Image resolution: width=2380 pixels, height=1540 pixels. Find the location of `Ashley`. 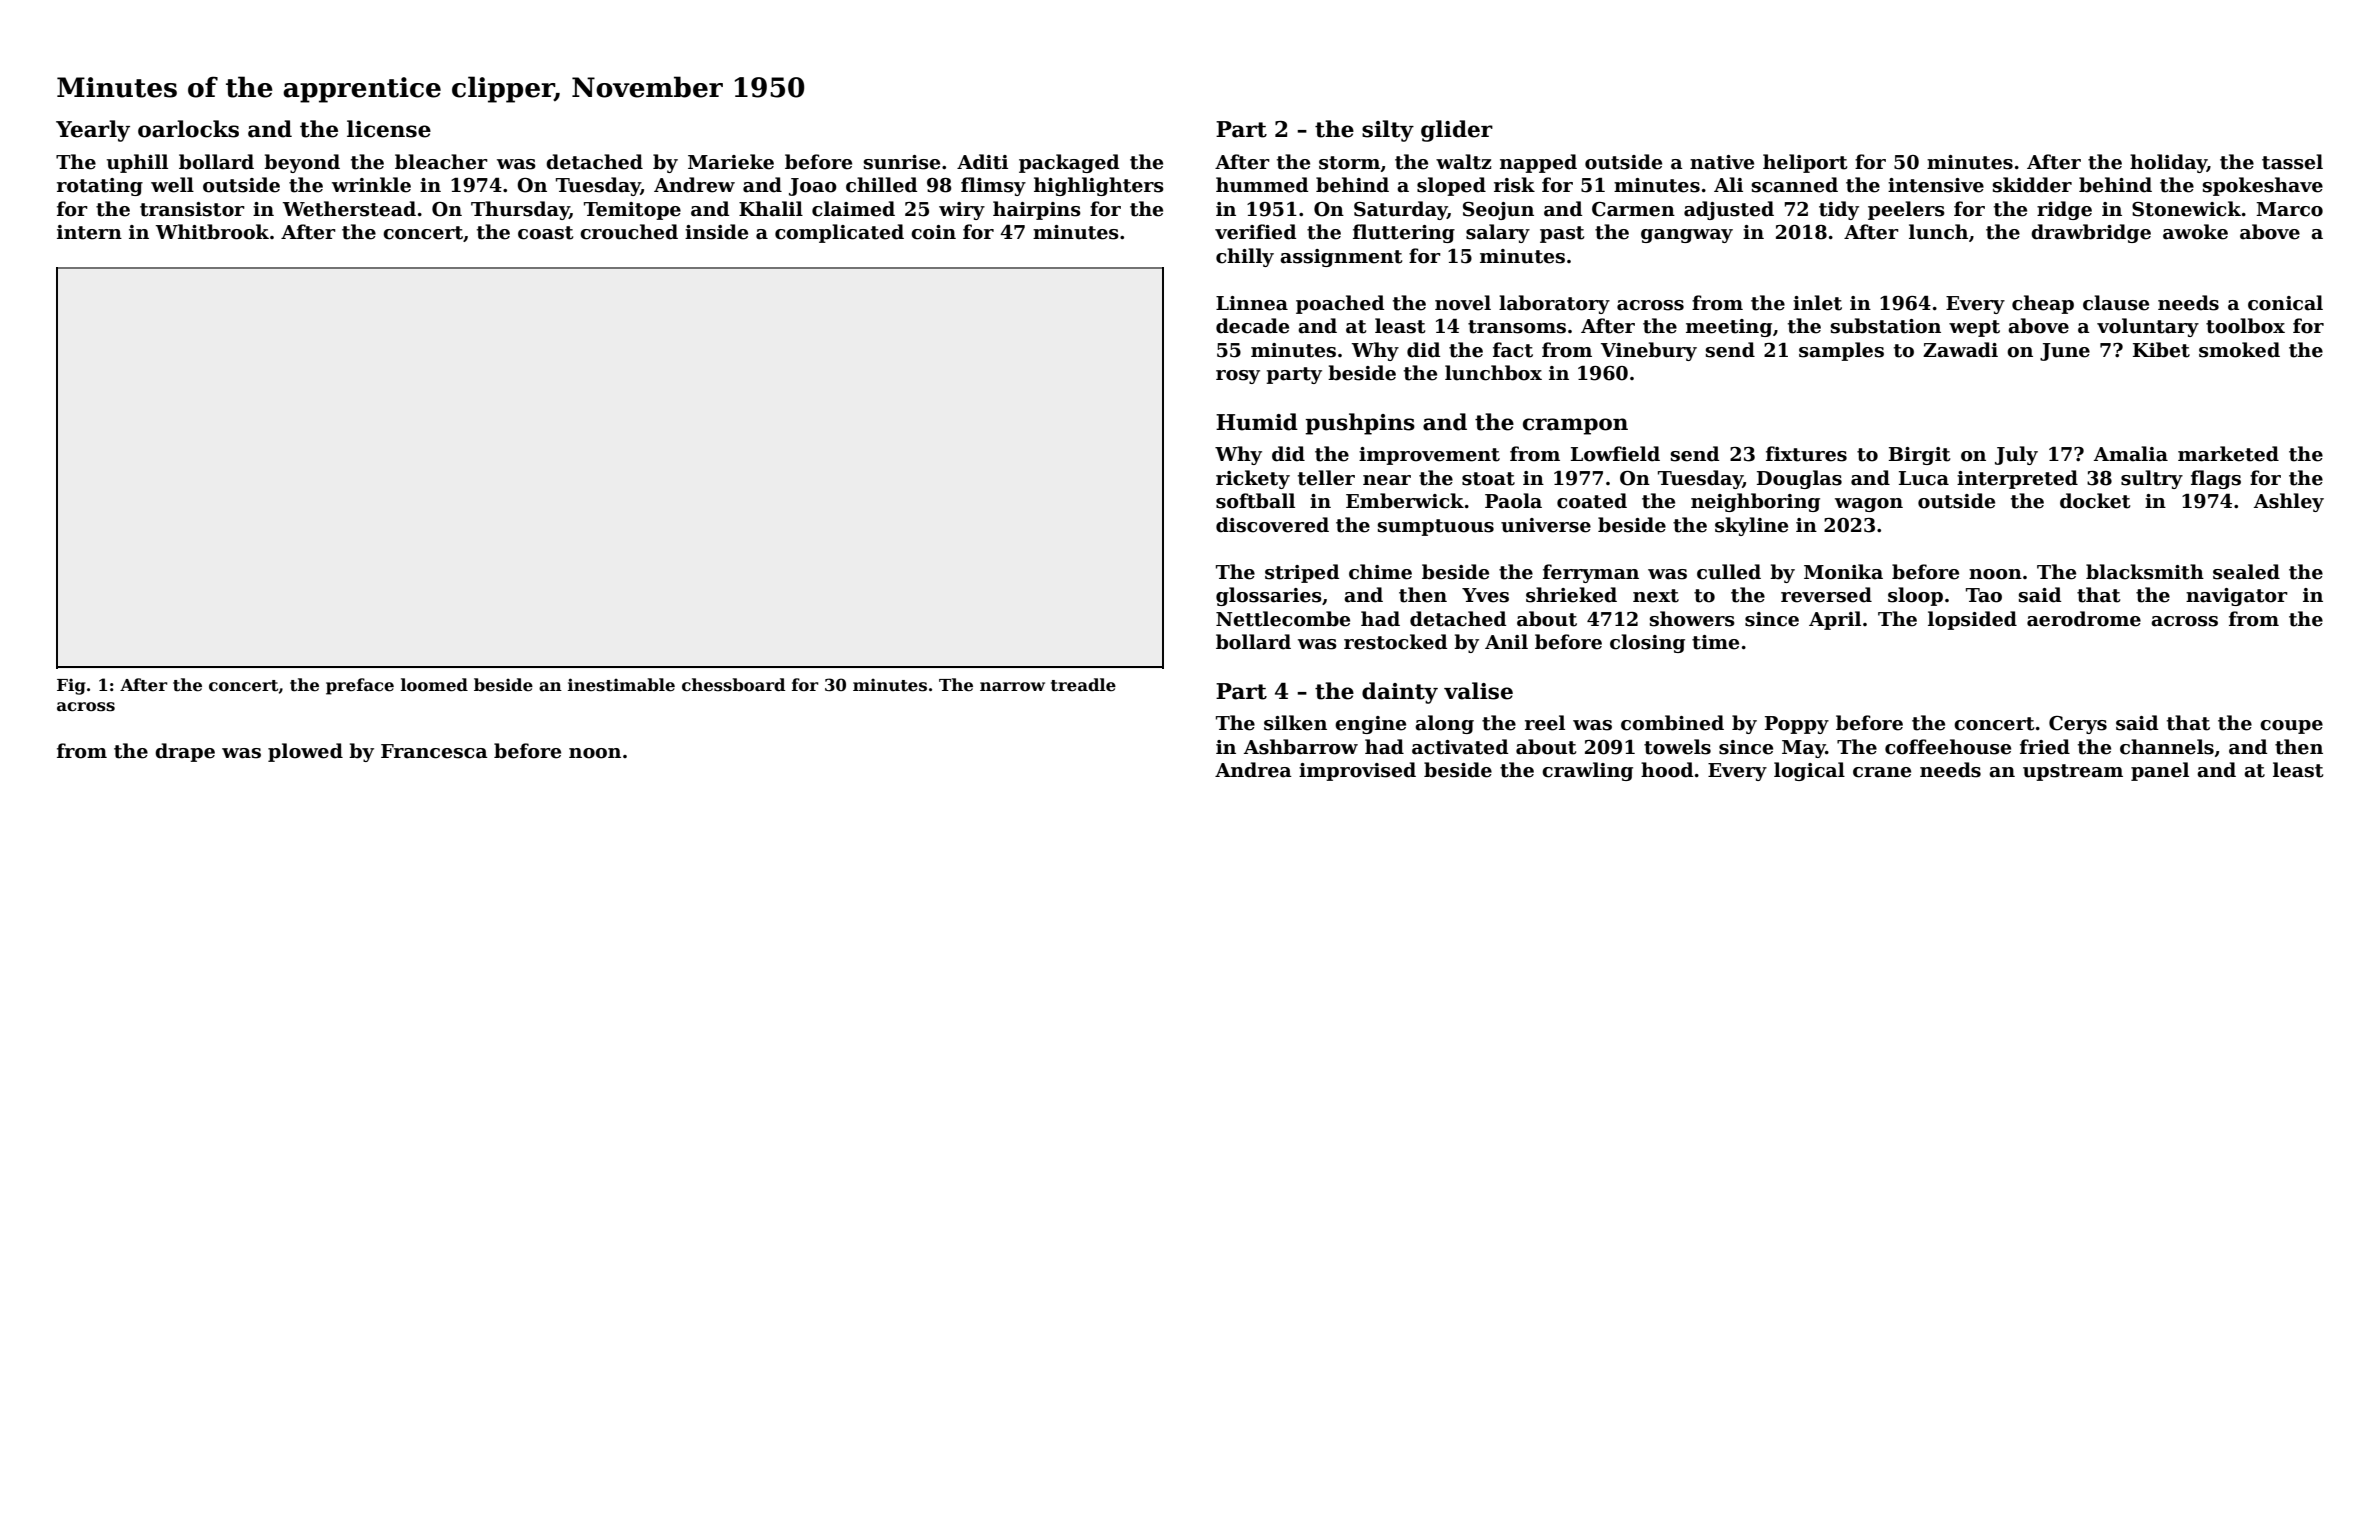

Ashley is located at coordinates (2289, 502).
